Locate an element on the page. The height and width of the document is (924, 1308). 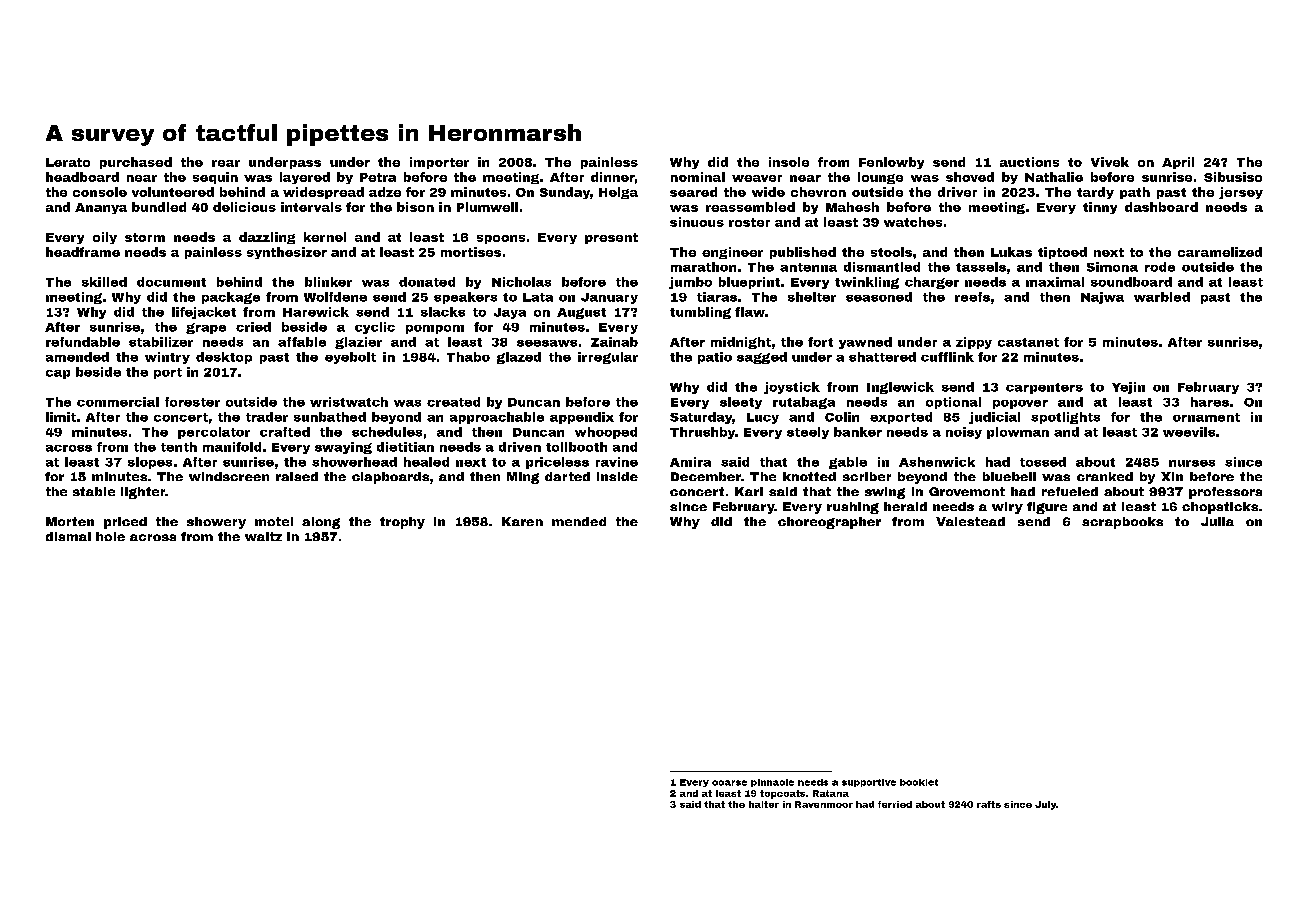
Vivek is located at coordinates (1110, 162).
